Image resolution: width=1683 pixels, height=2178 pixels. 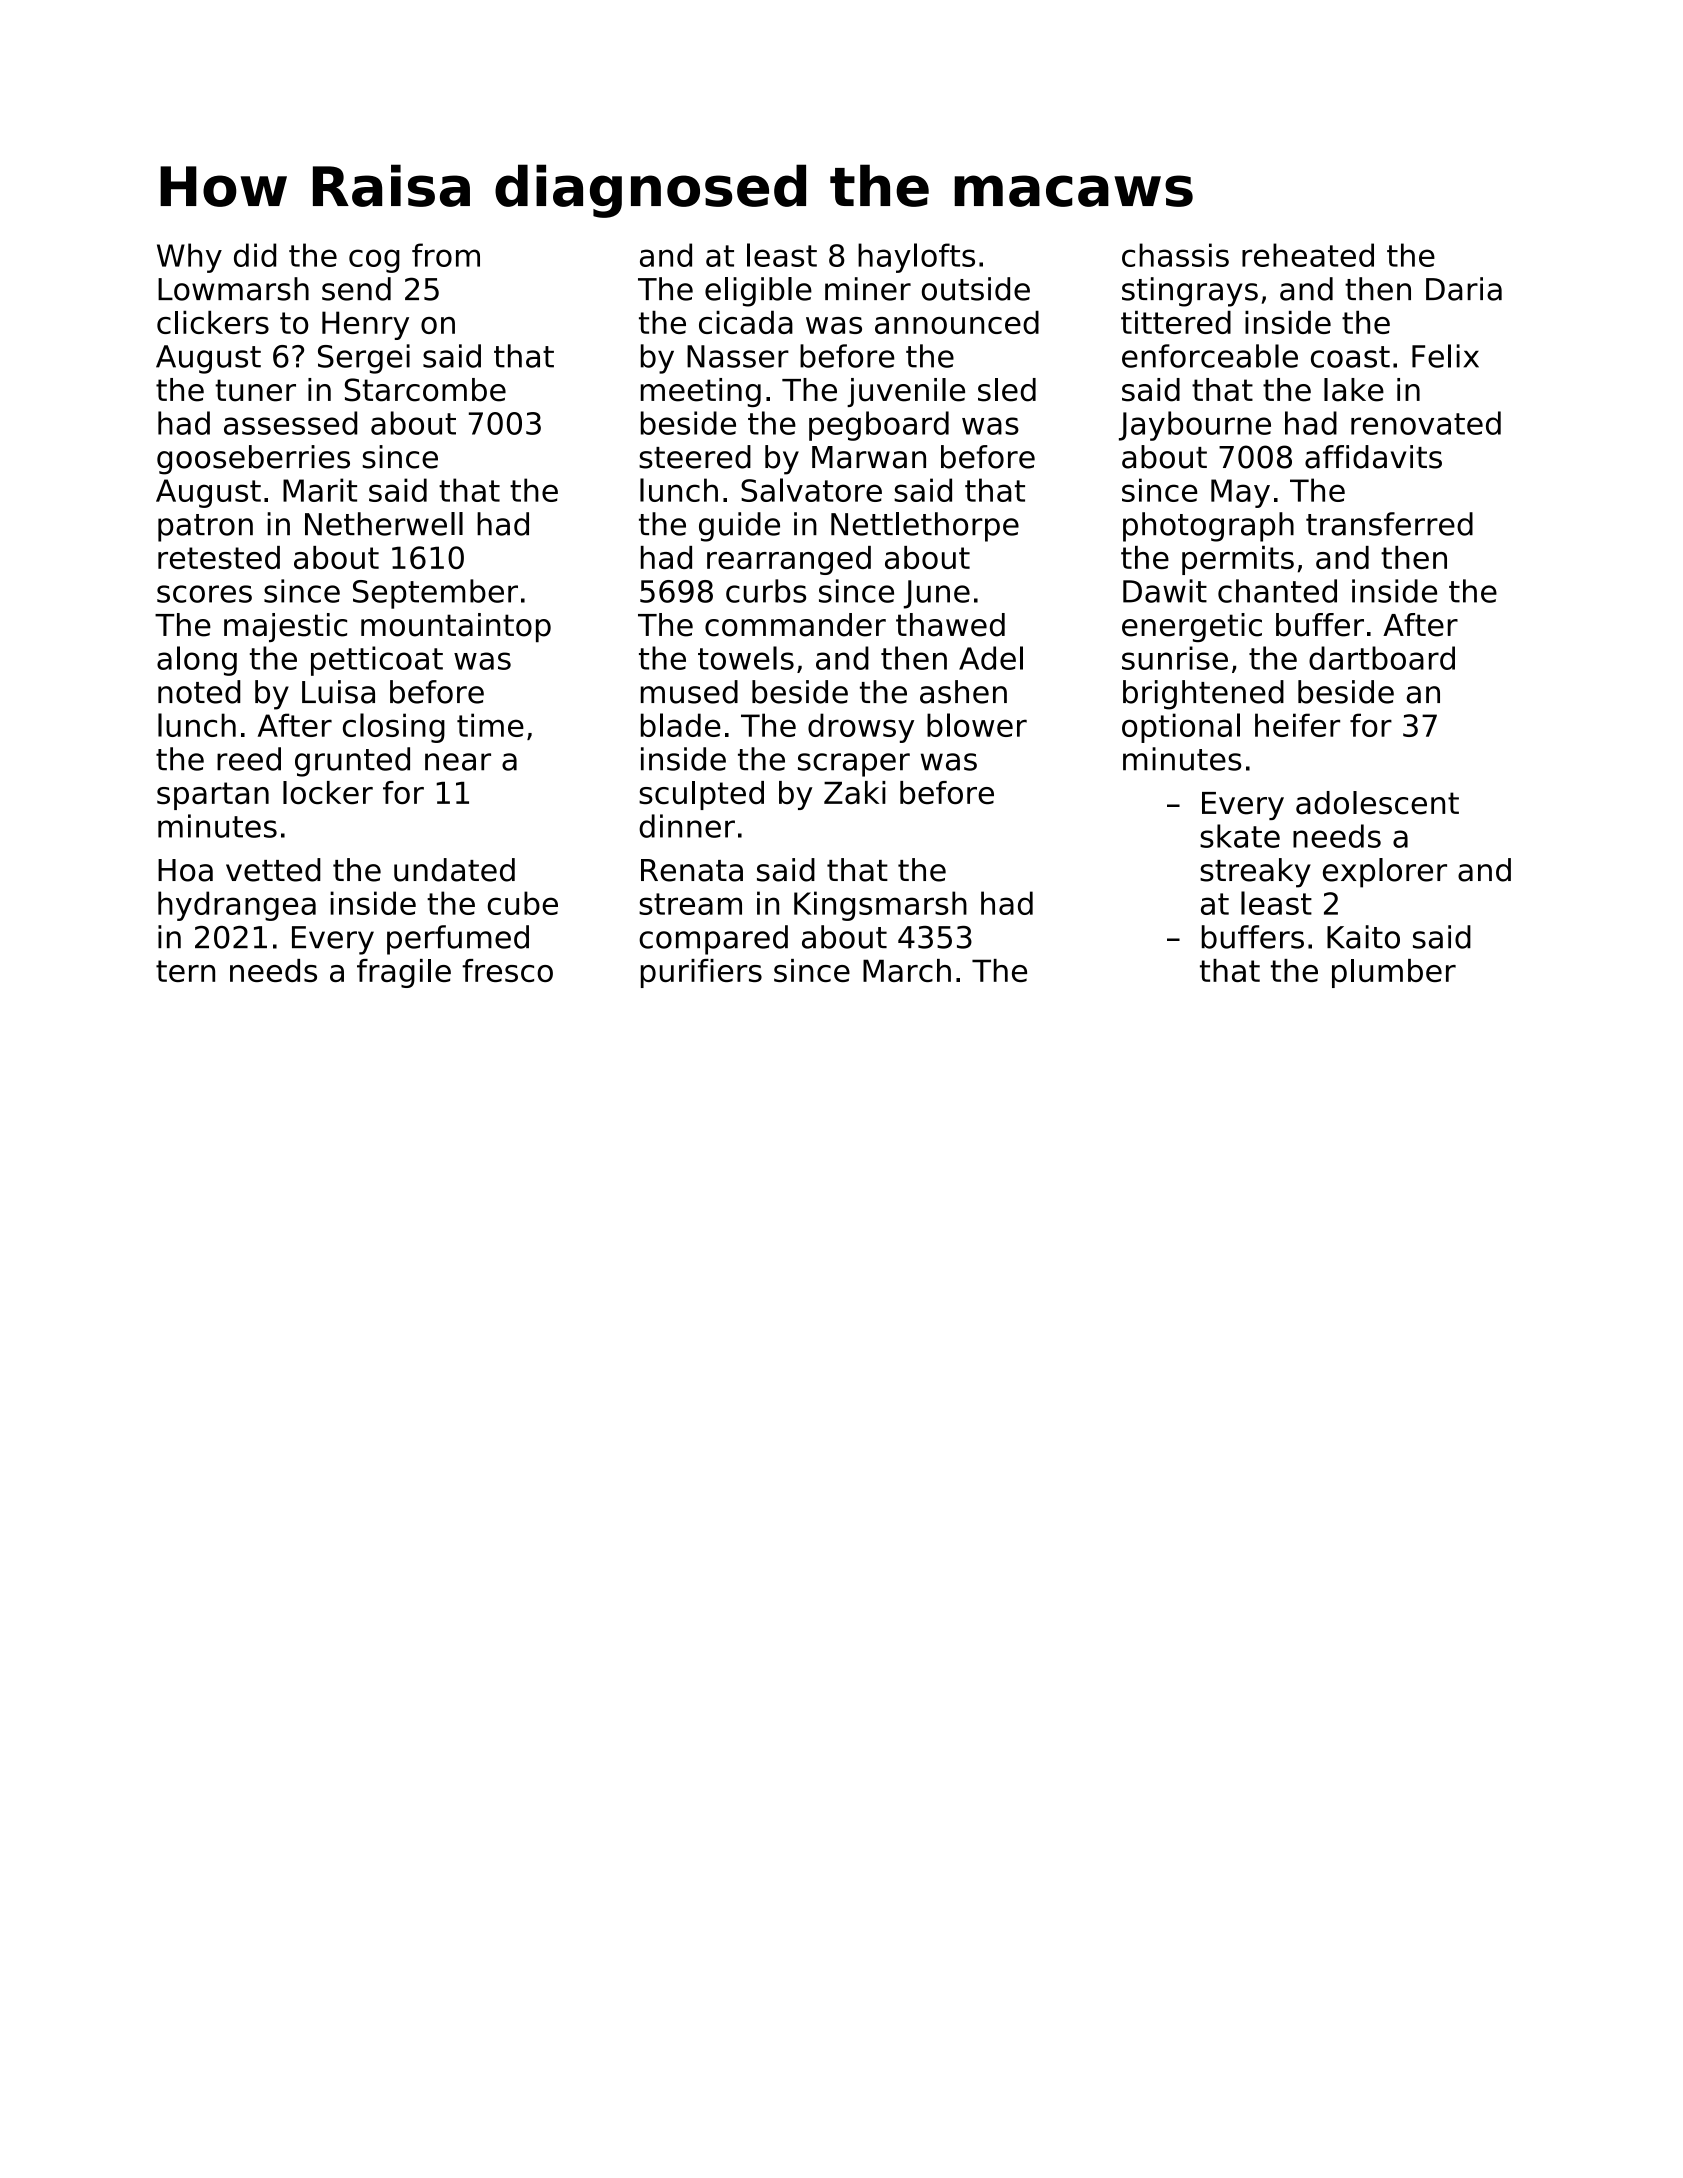 What do you see at coordinates (185, 971) in the screenshot?
I see `tern` at bounding box center [185, 971].
